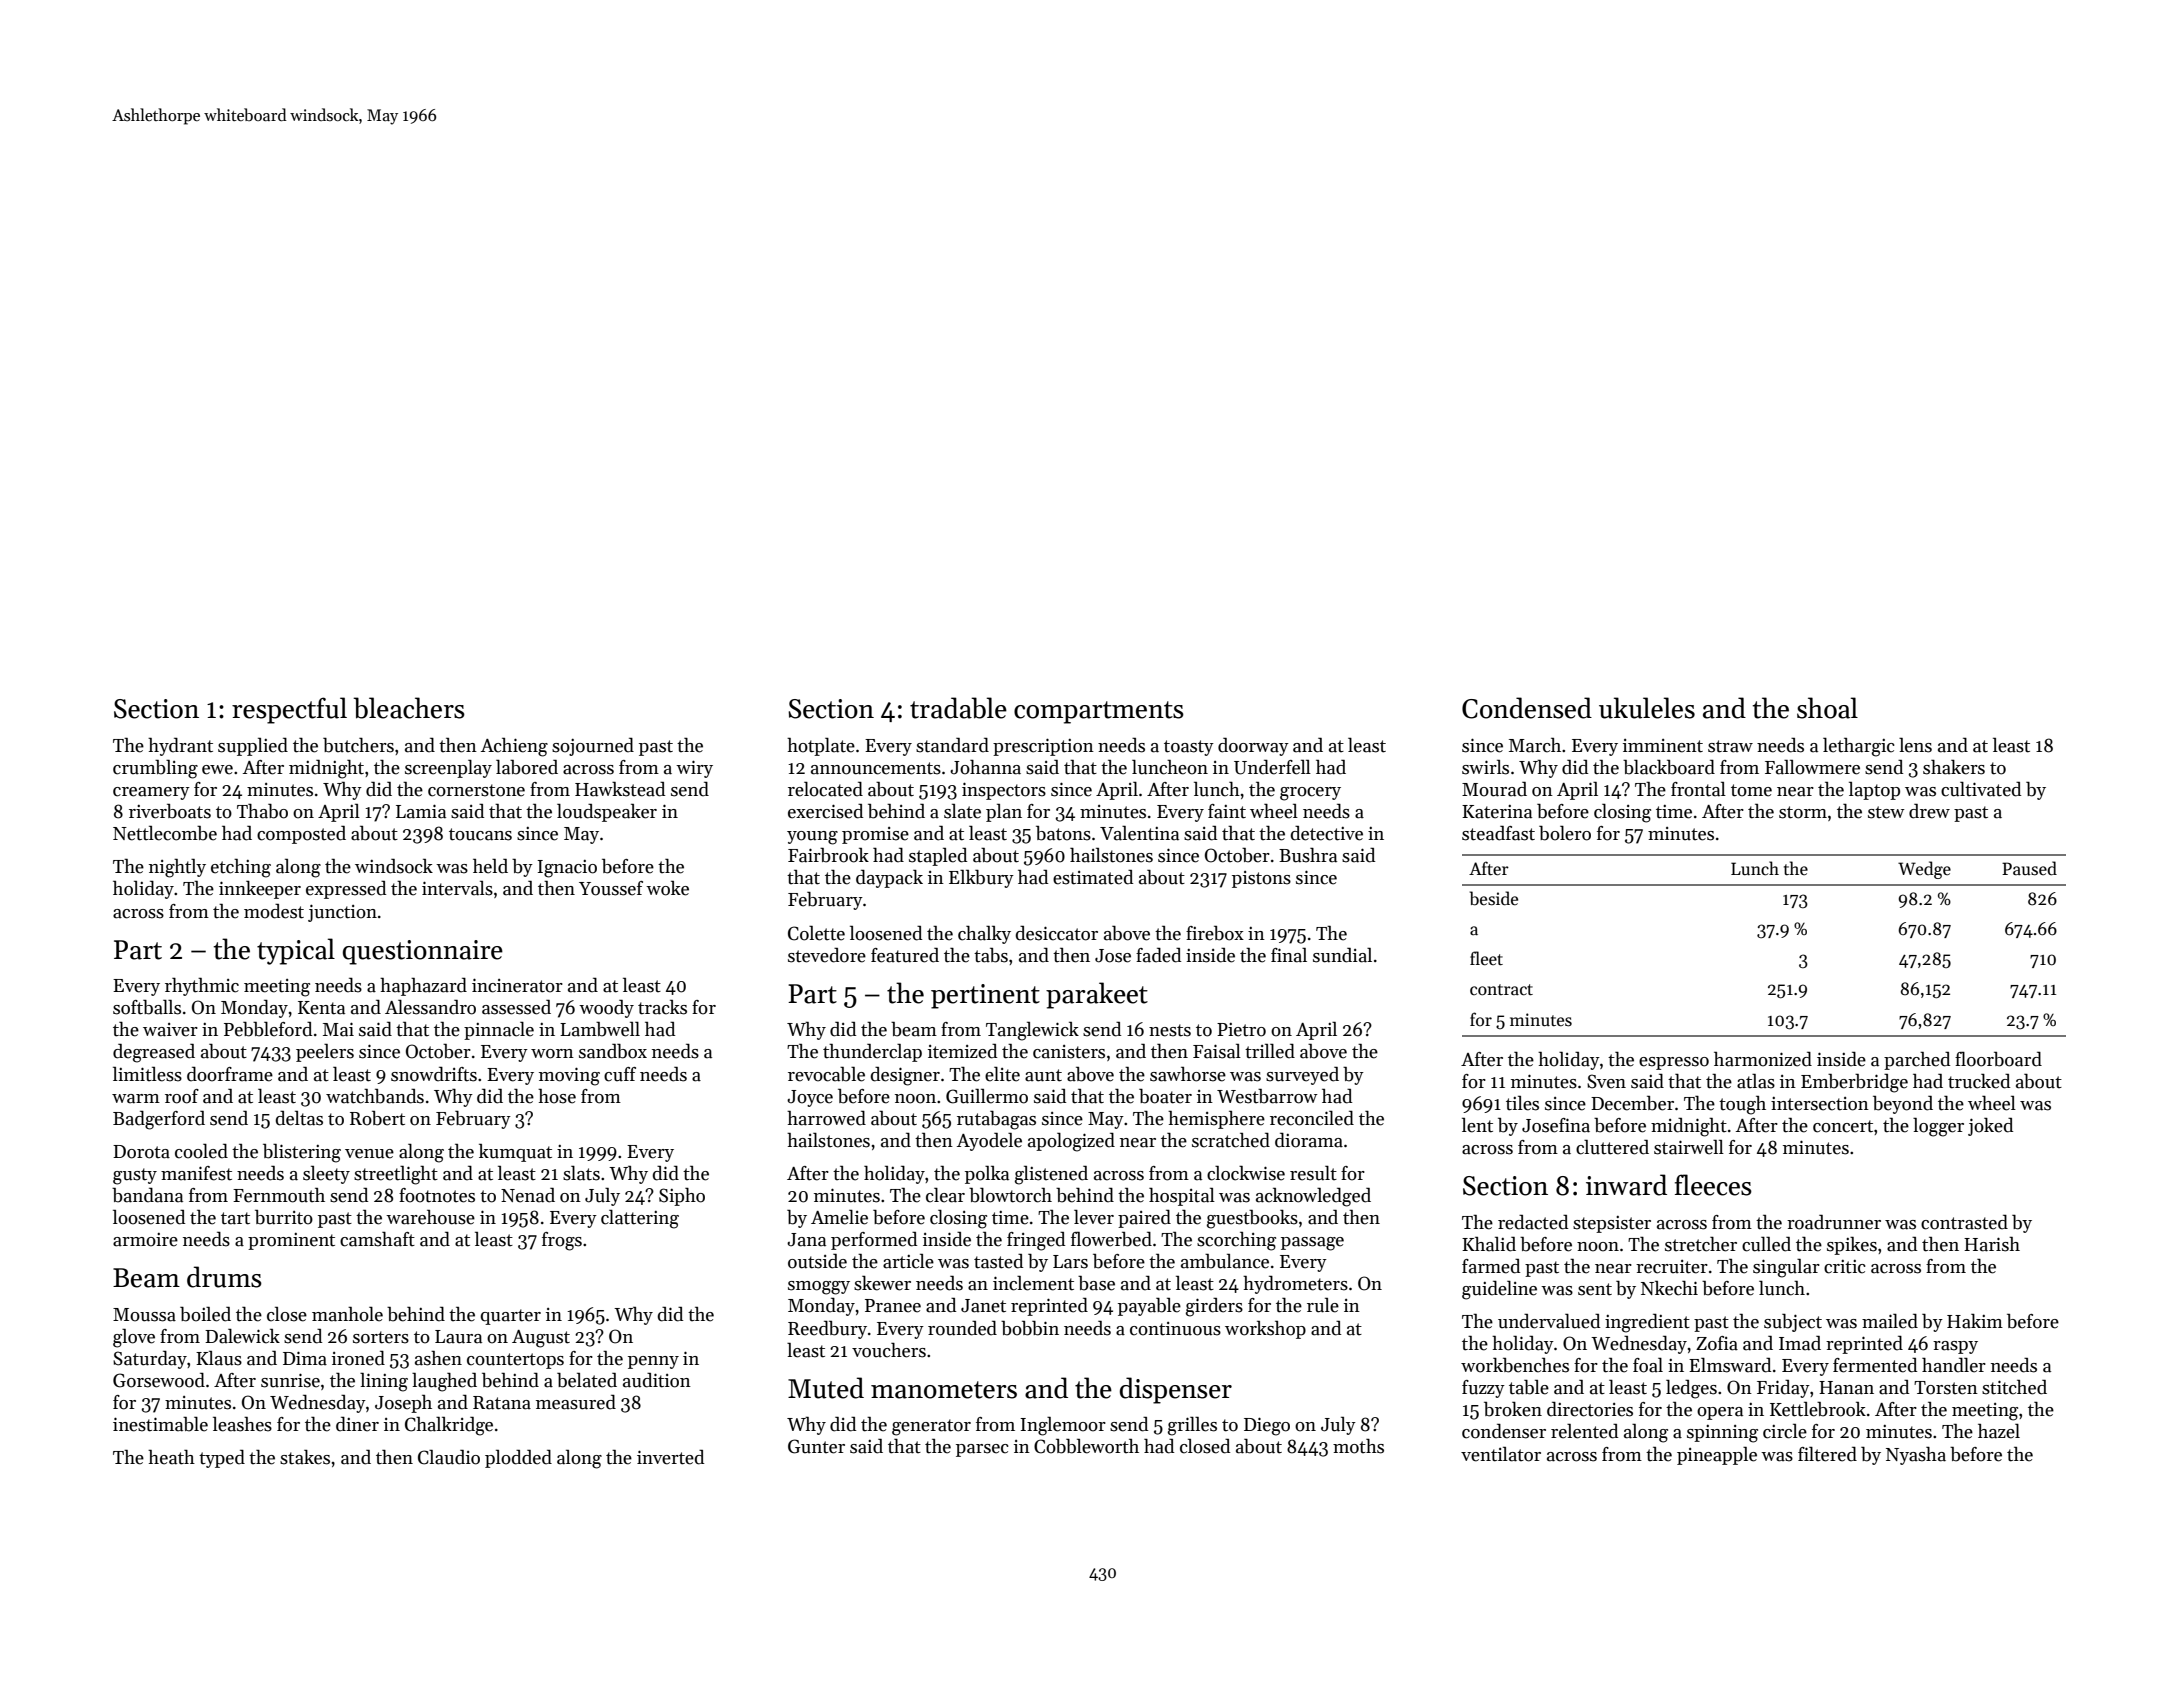 The width and height of the screenshot is (2178, 1683). Describe the element at coordinates (1998, 1059) in the screenshot. I see `floorboard` at that location.
